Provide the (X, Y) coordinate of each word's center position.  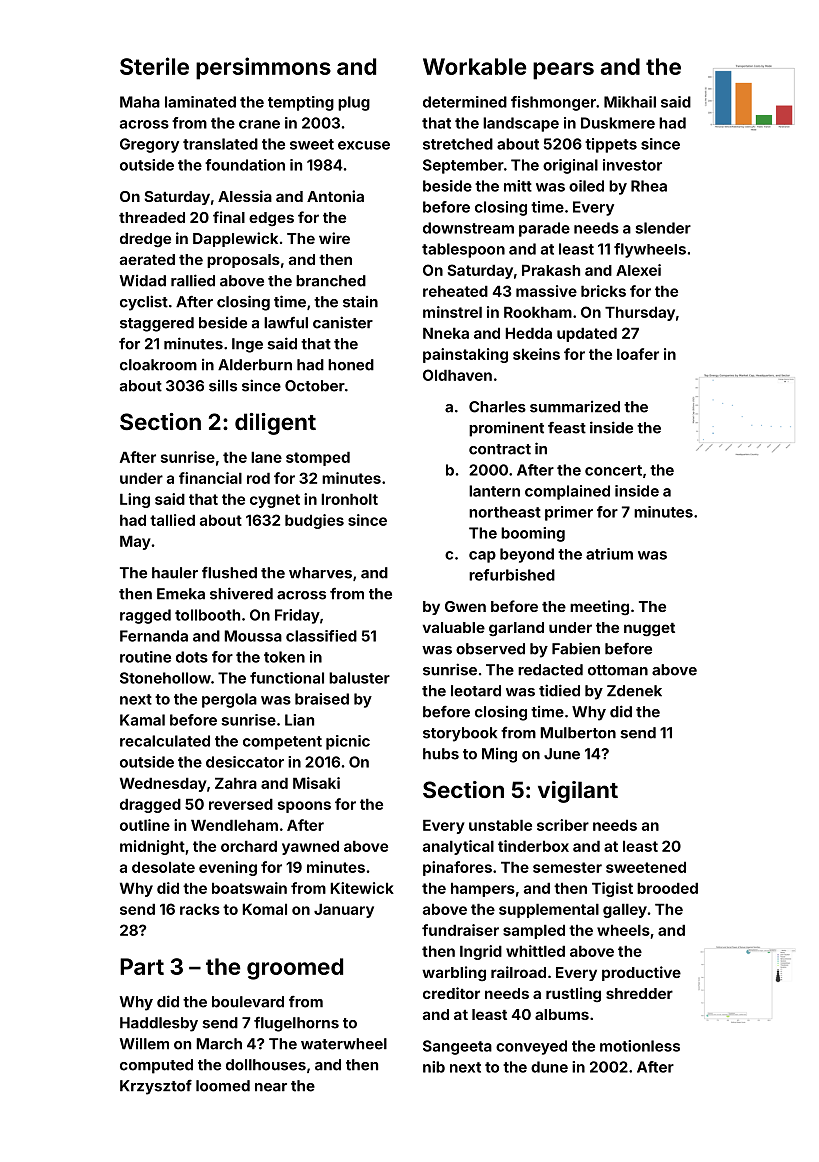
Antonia (335, 196)
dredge (145, 240)
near (271, 1087)
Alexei (638, 270)
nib (434, 1067)
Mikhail (630, 102)
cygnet (275, 501)
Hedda (528, 333)
